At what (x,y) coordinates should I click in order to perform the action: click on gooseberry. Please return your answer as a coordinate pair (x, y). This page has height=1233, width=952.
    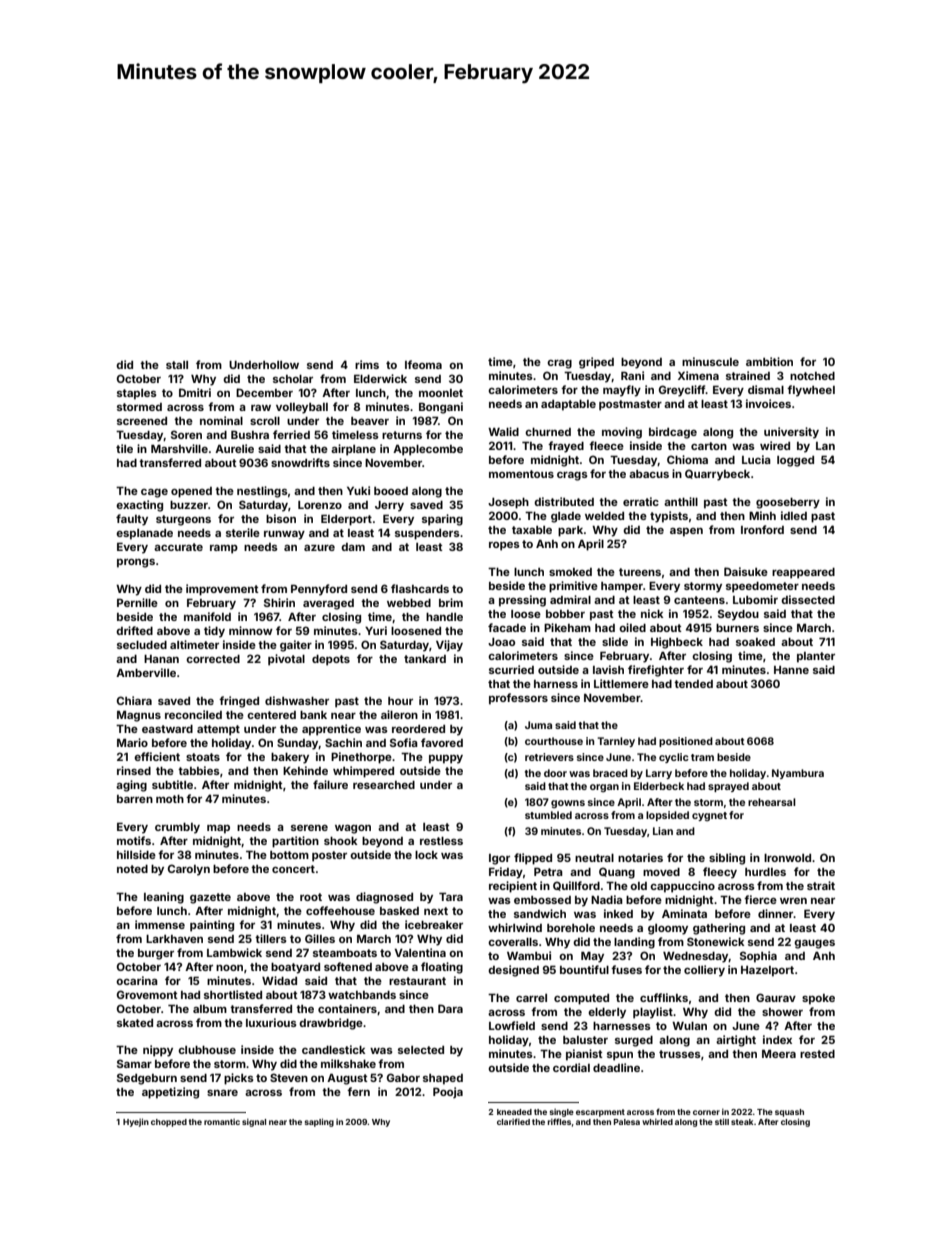
    Looking at the image, I should click on (788, 503).
